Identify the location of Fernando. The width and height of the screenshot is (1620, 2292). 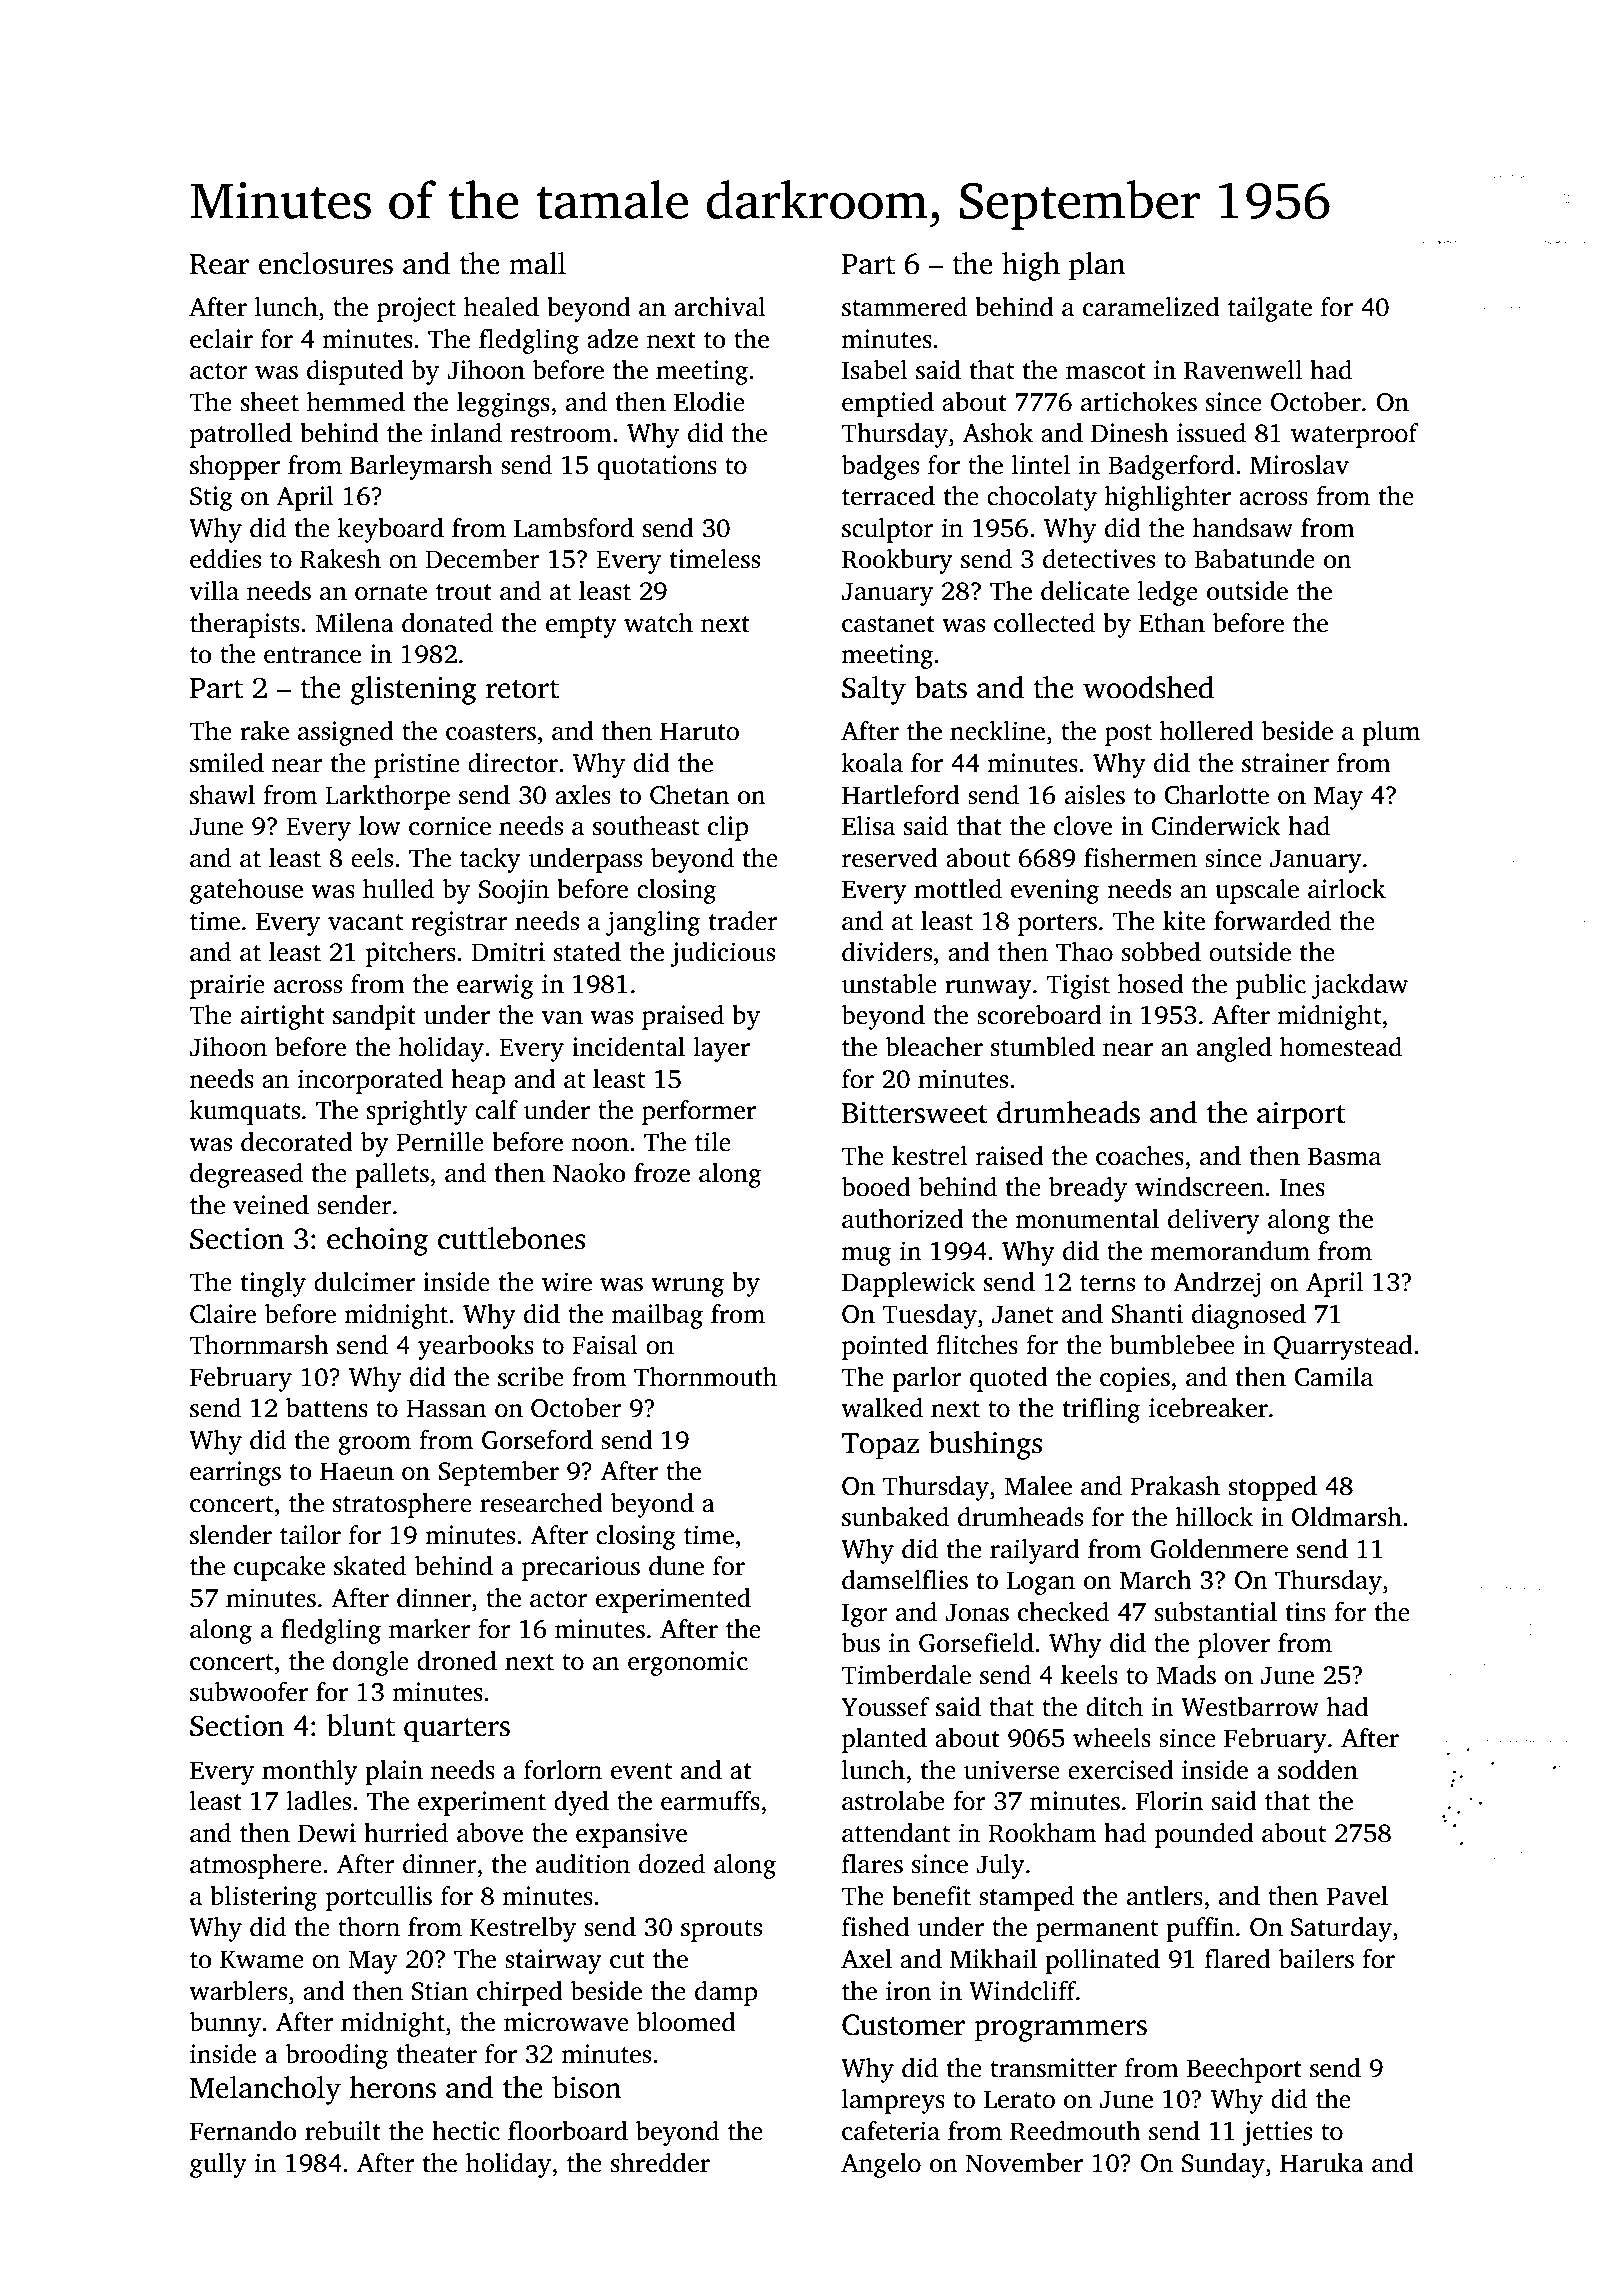
(243, 2131).
